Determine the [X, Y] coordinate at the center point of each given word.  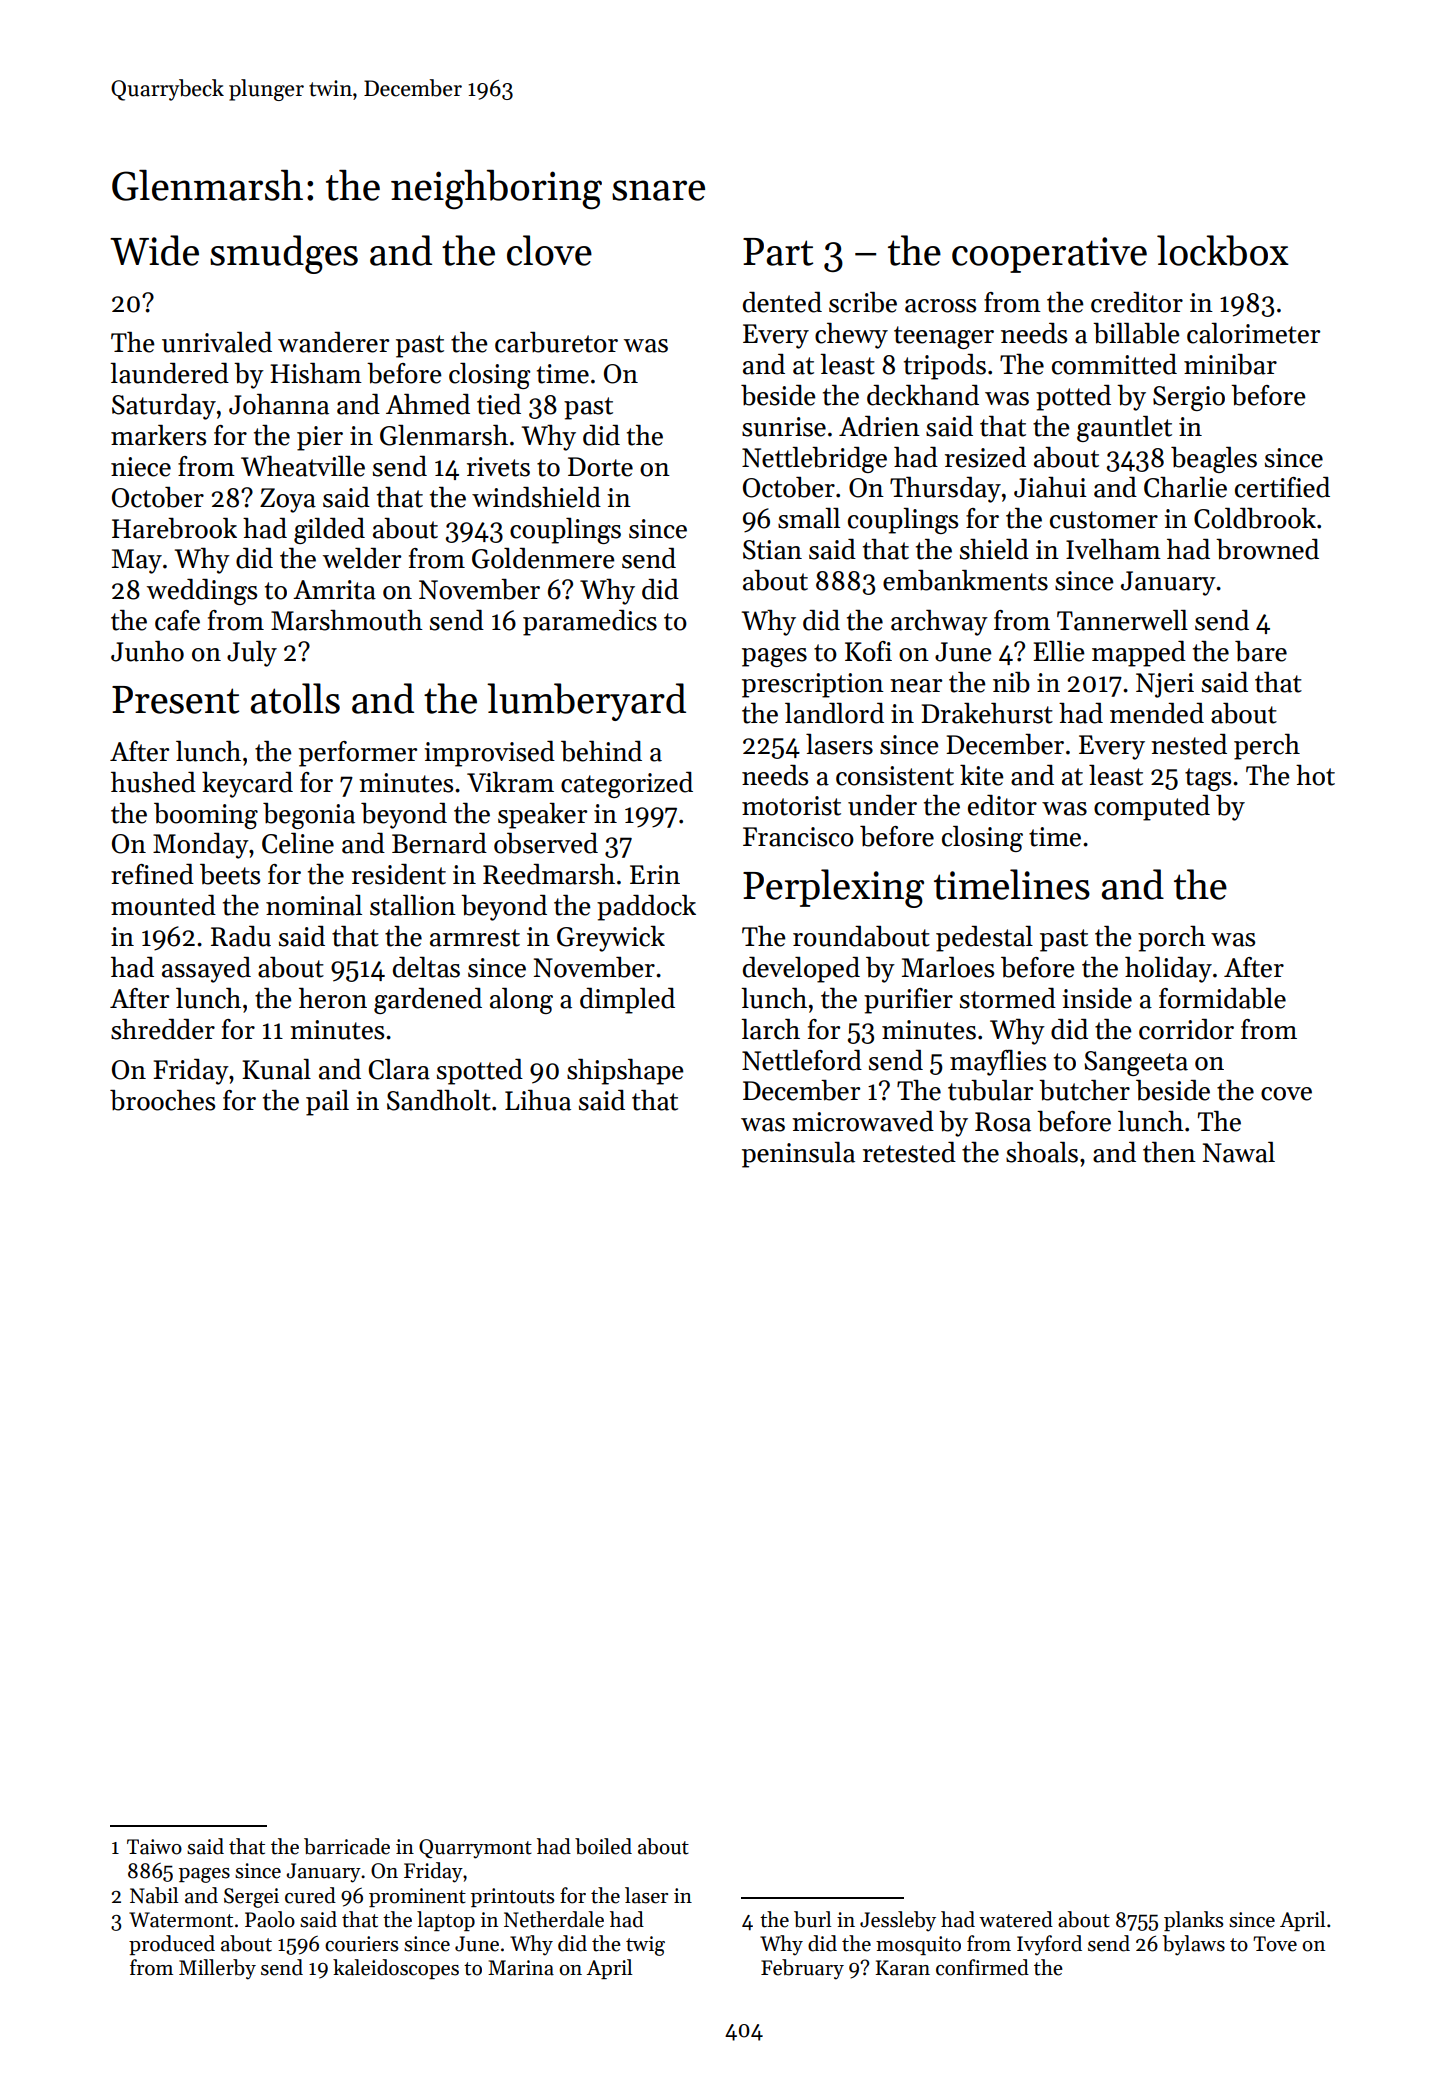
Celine [298, 843]
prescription [813, 685]
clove [549, 250]
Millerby [217, 1969]
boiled [603, 1846]
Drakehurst [987, 713]
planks [1193, 1921]
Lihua [538, 1100]
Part [778, 252]
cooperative [1049, 255]
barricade [347, 1846]
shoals [1042, 1152]
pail [327, 1103]
